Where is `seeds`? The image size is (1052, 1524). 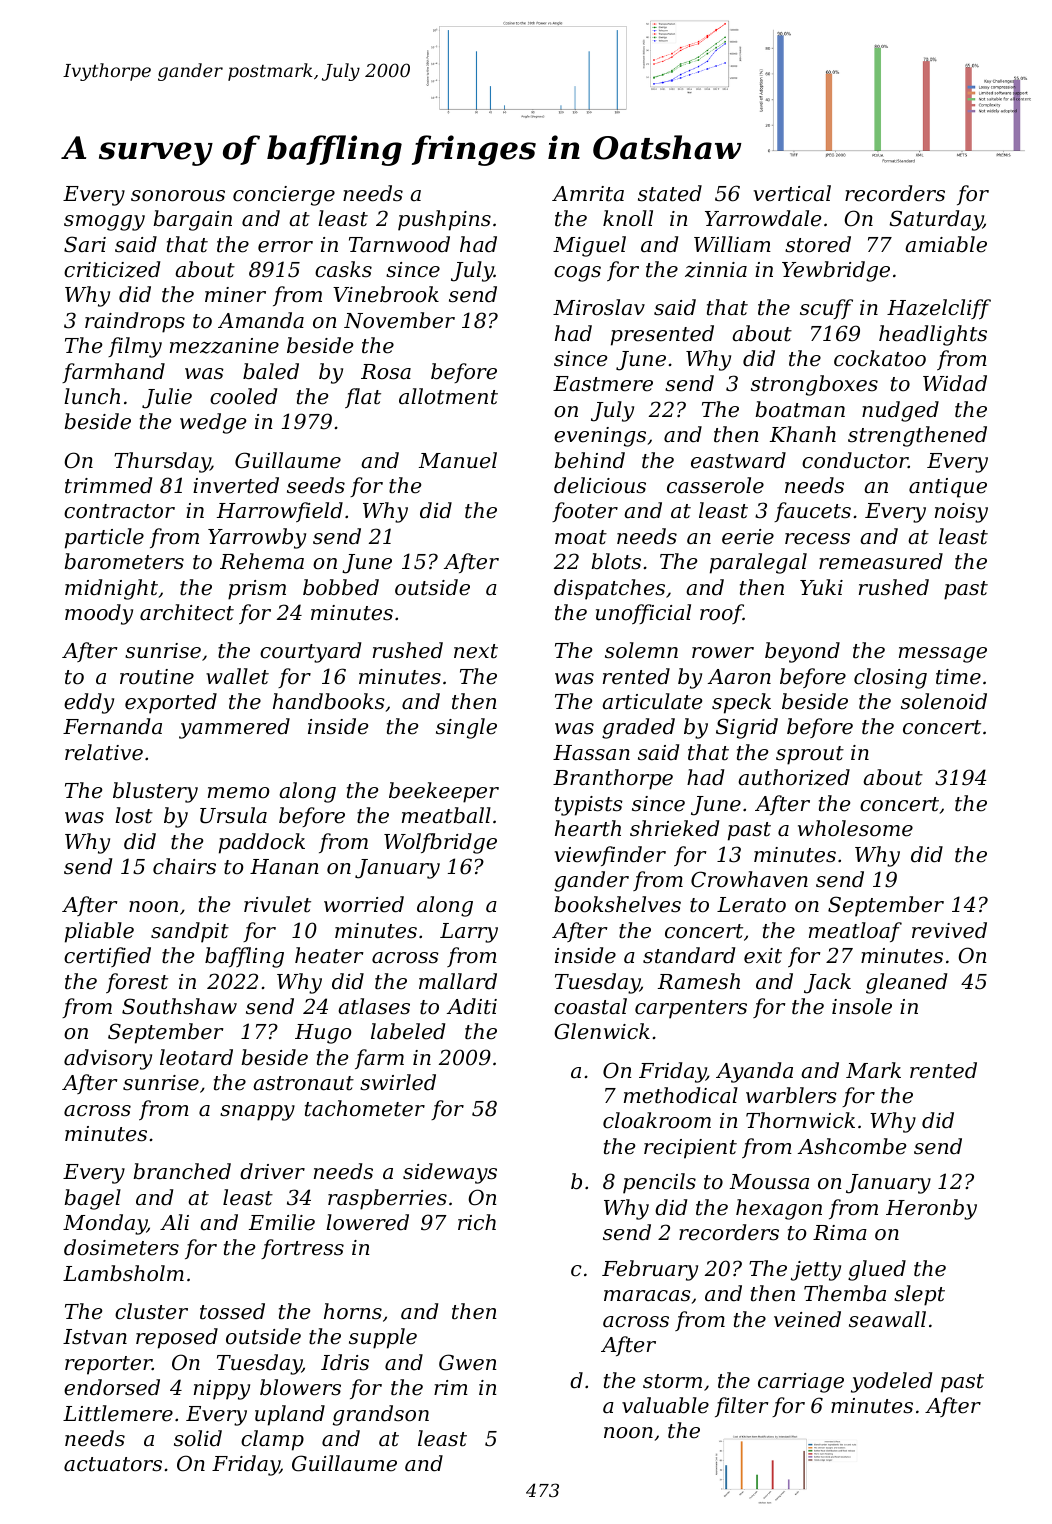 seeds is located at coordinates (316, 485).
